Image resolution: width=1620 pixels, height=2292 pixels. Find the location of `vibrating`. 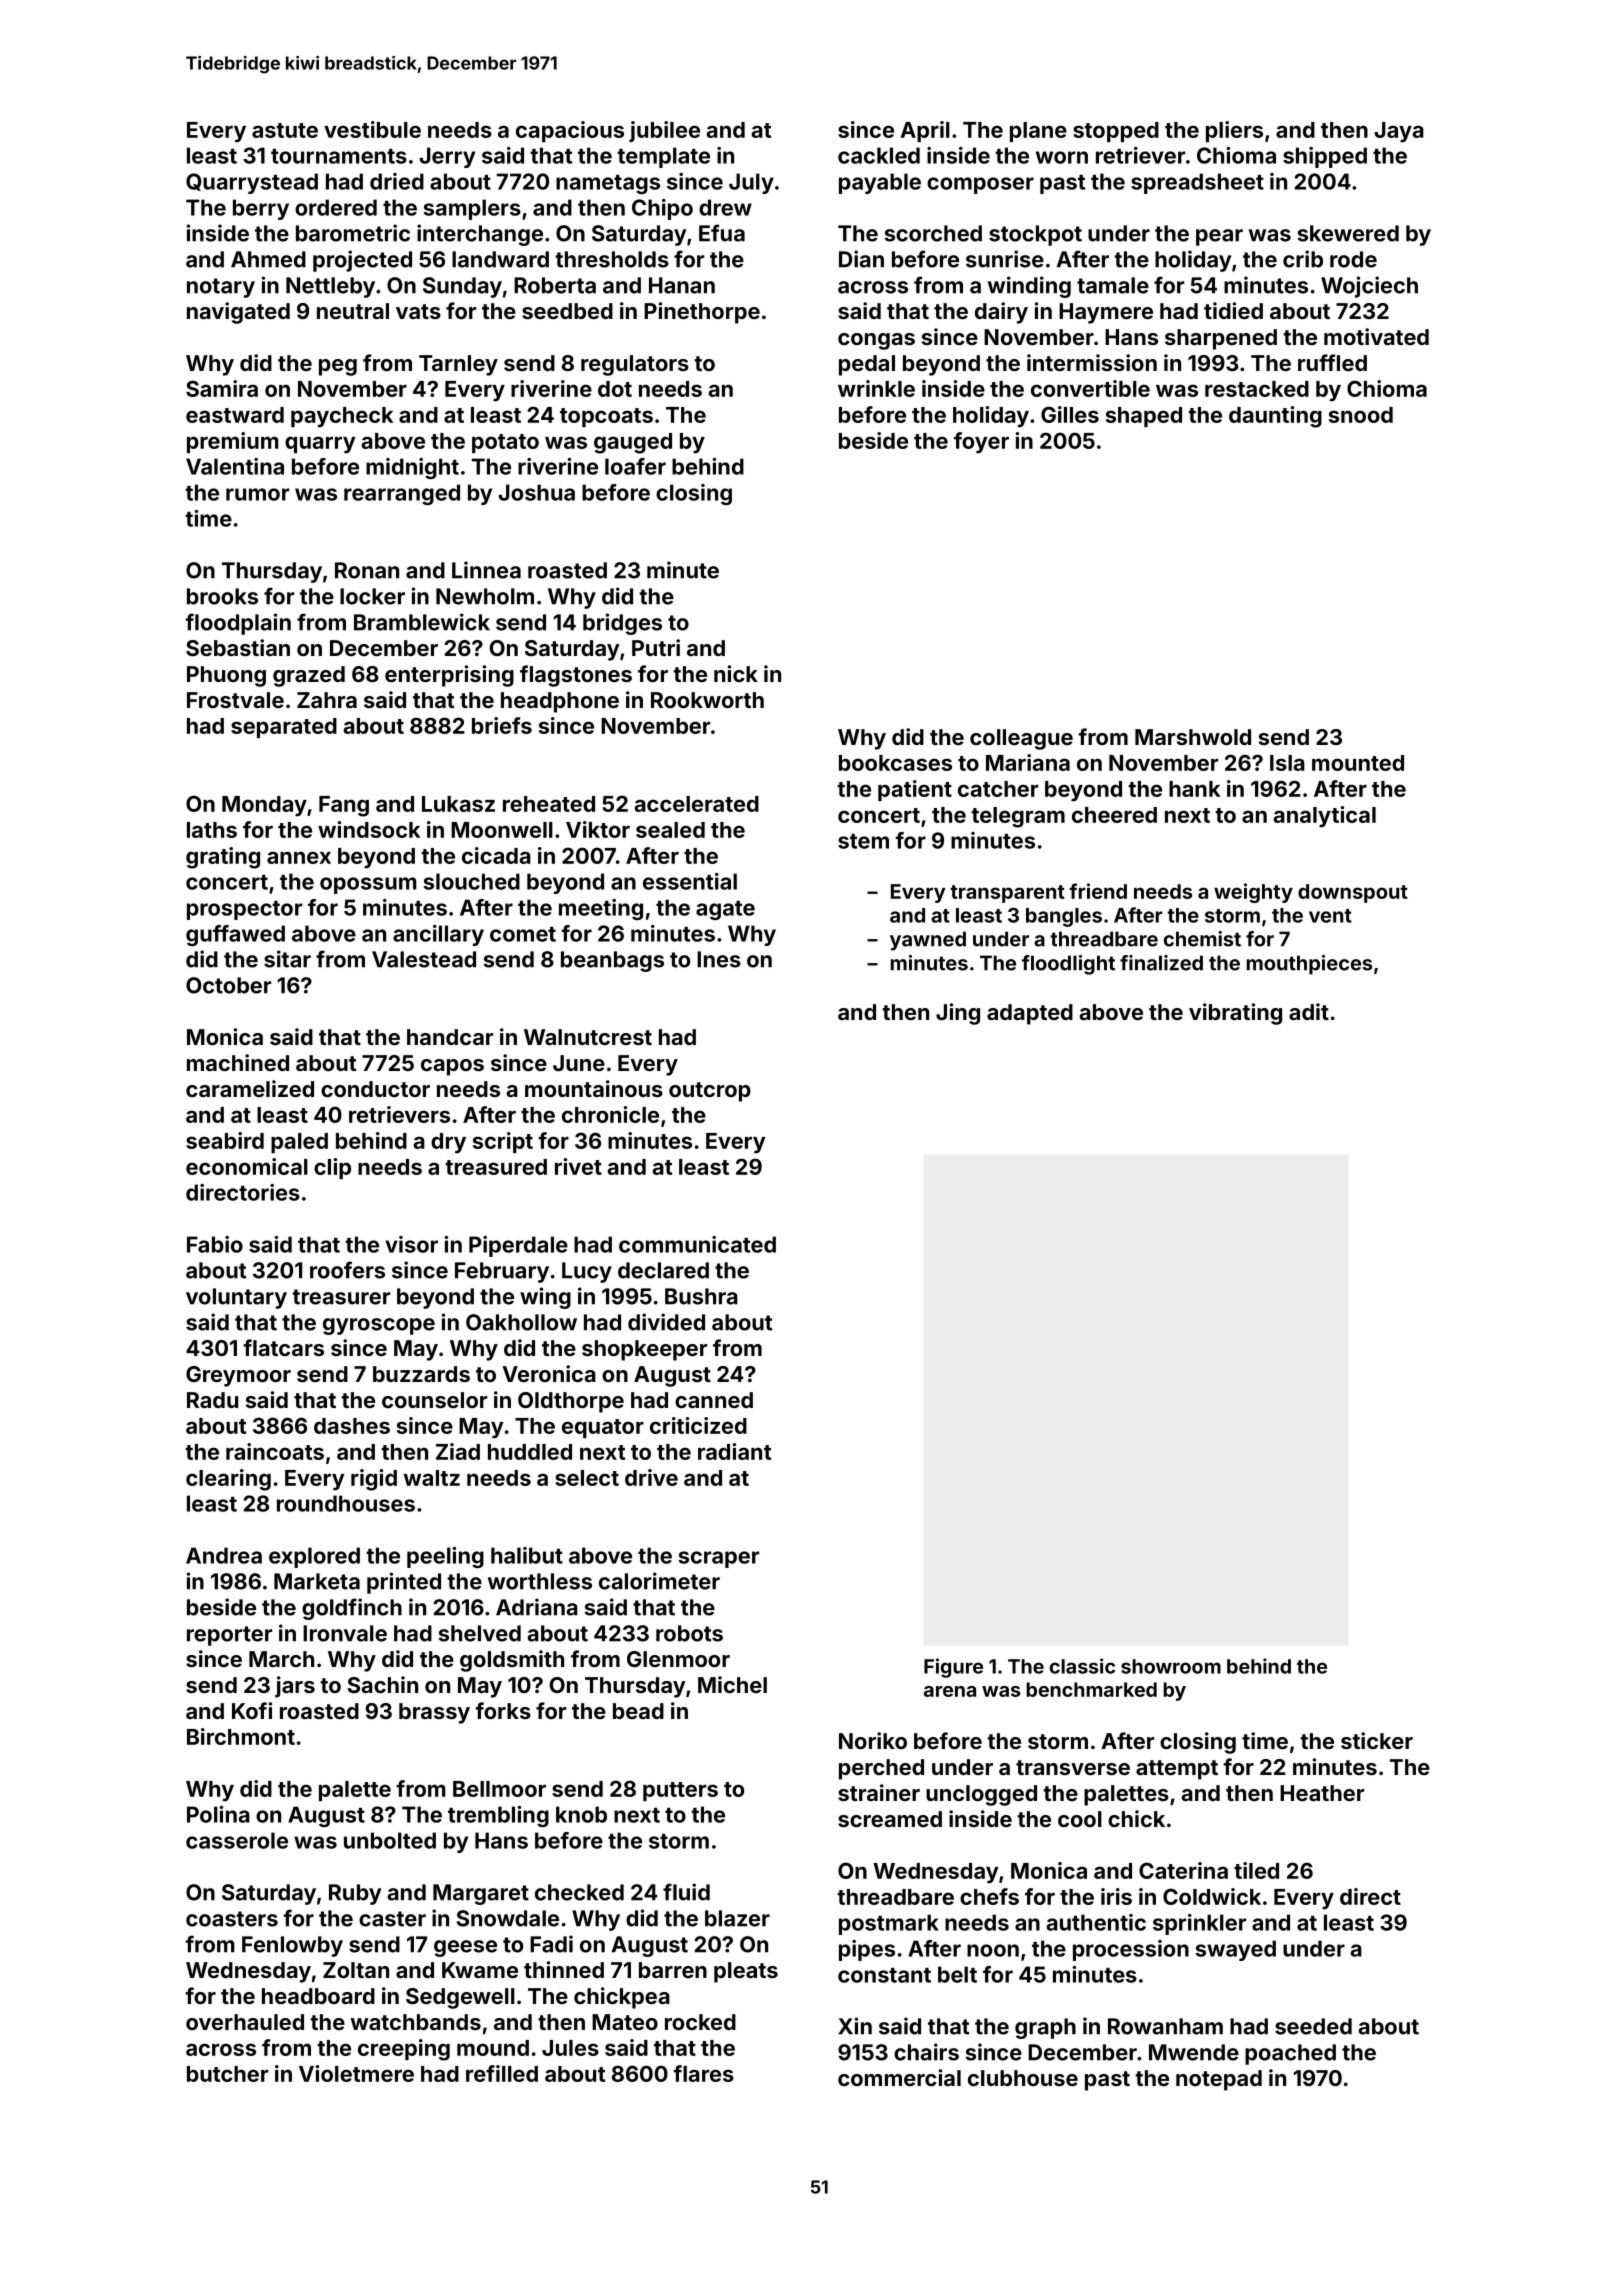

vibrating is located at coordinates (1235, 1014).
